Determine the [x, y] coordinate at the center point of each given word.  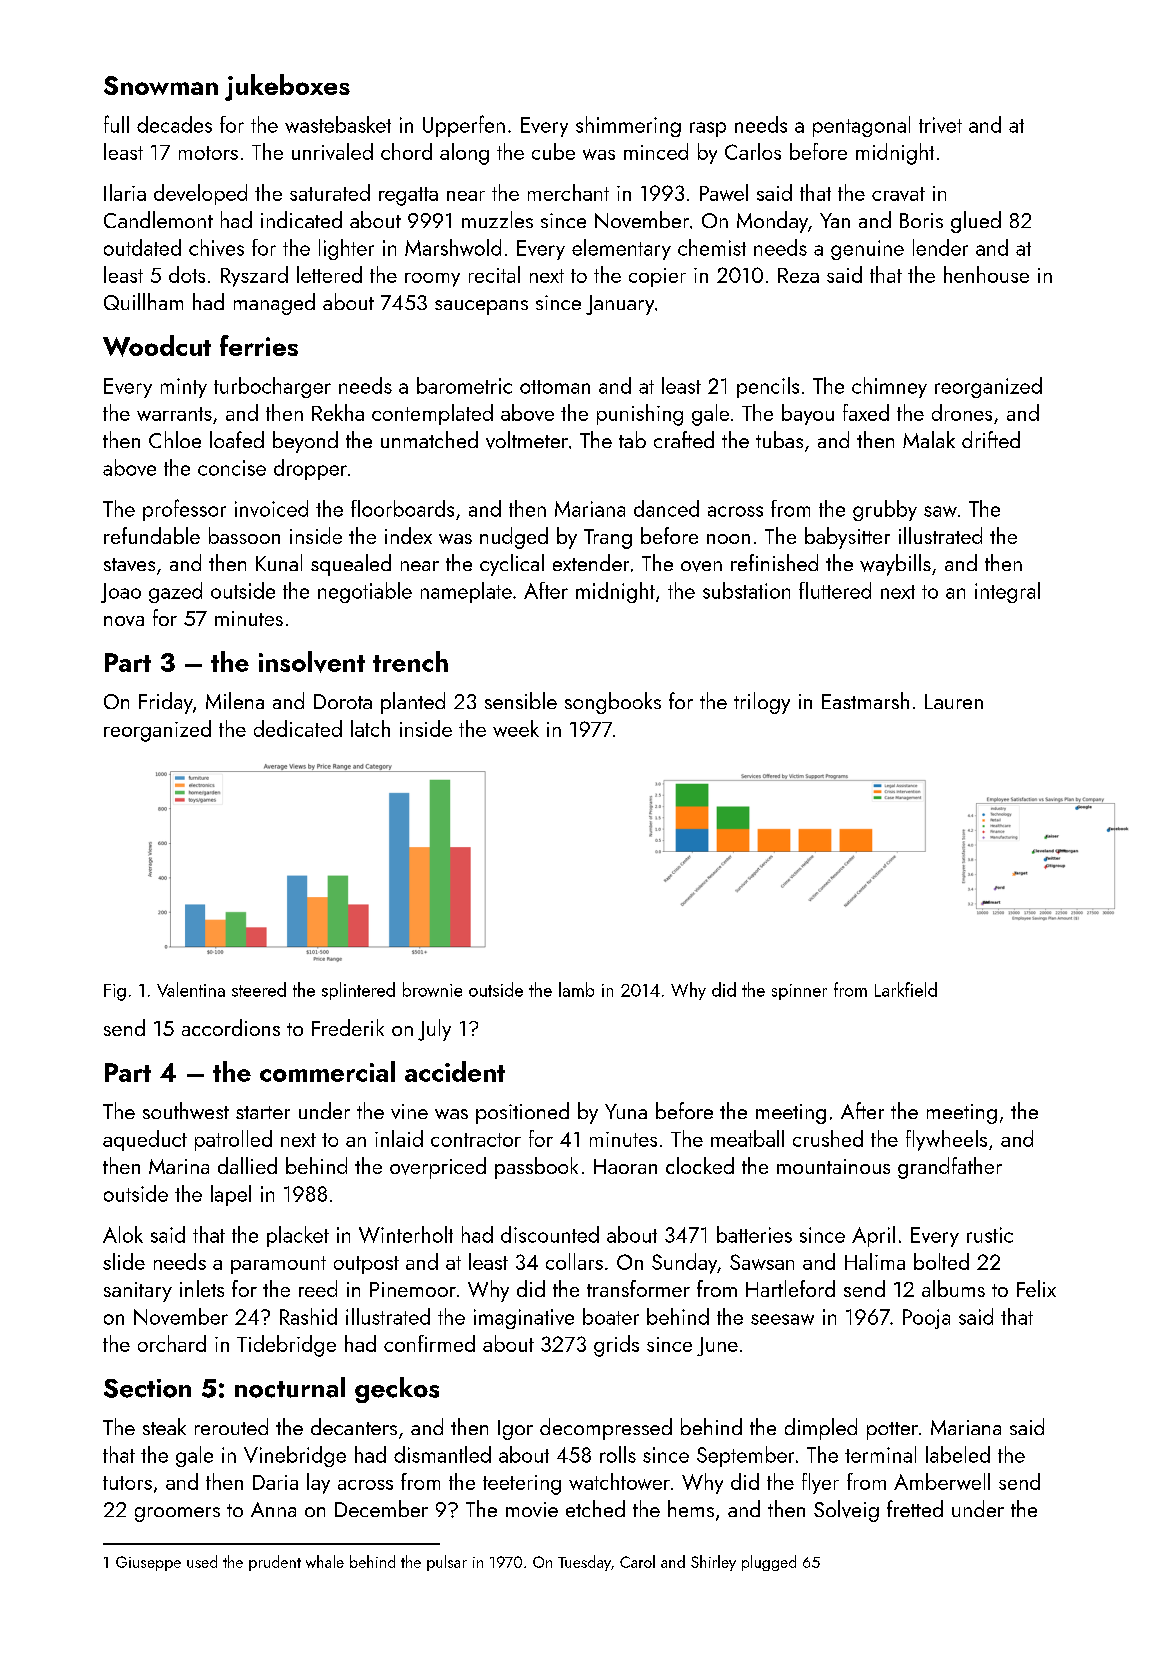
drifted [991, 439]
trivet [940, 125]
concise [232, 468]
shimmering [628, 126]
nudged [514, 538]
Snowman [161, 85]
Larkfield [906, 989]
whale [325, 1561]
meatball [747, 1138]
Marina [179, 1166]
